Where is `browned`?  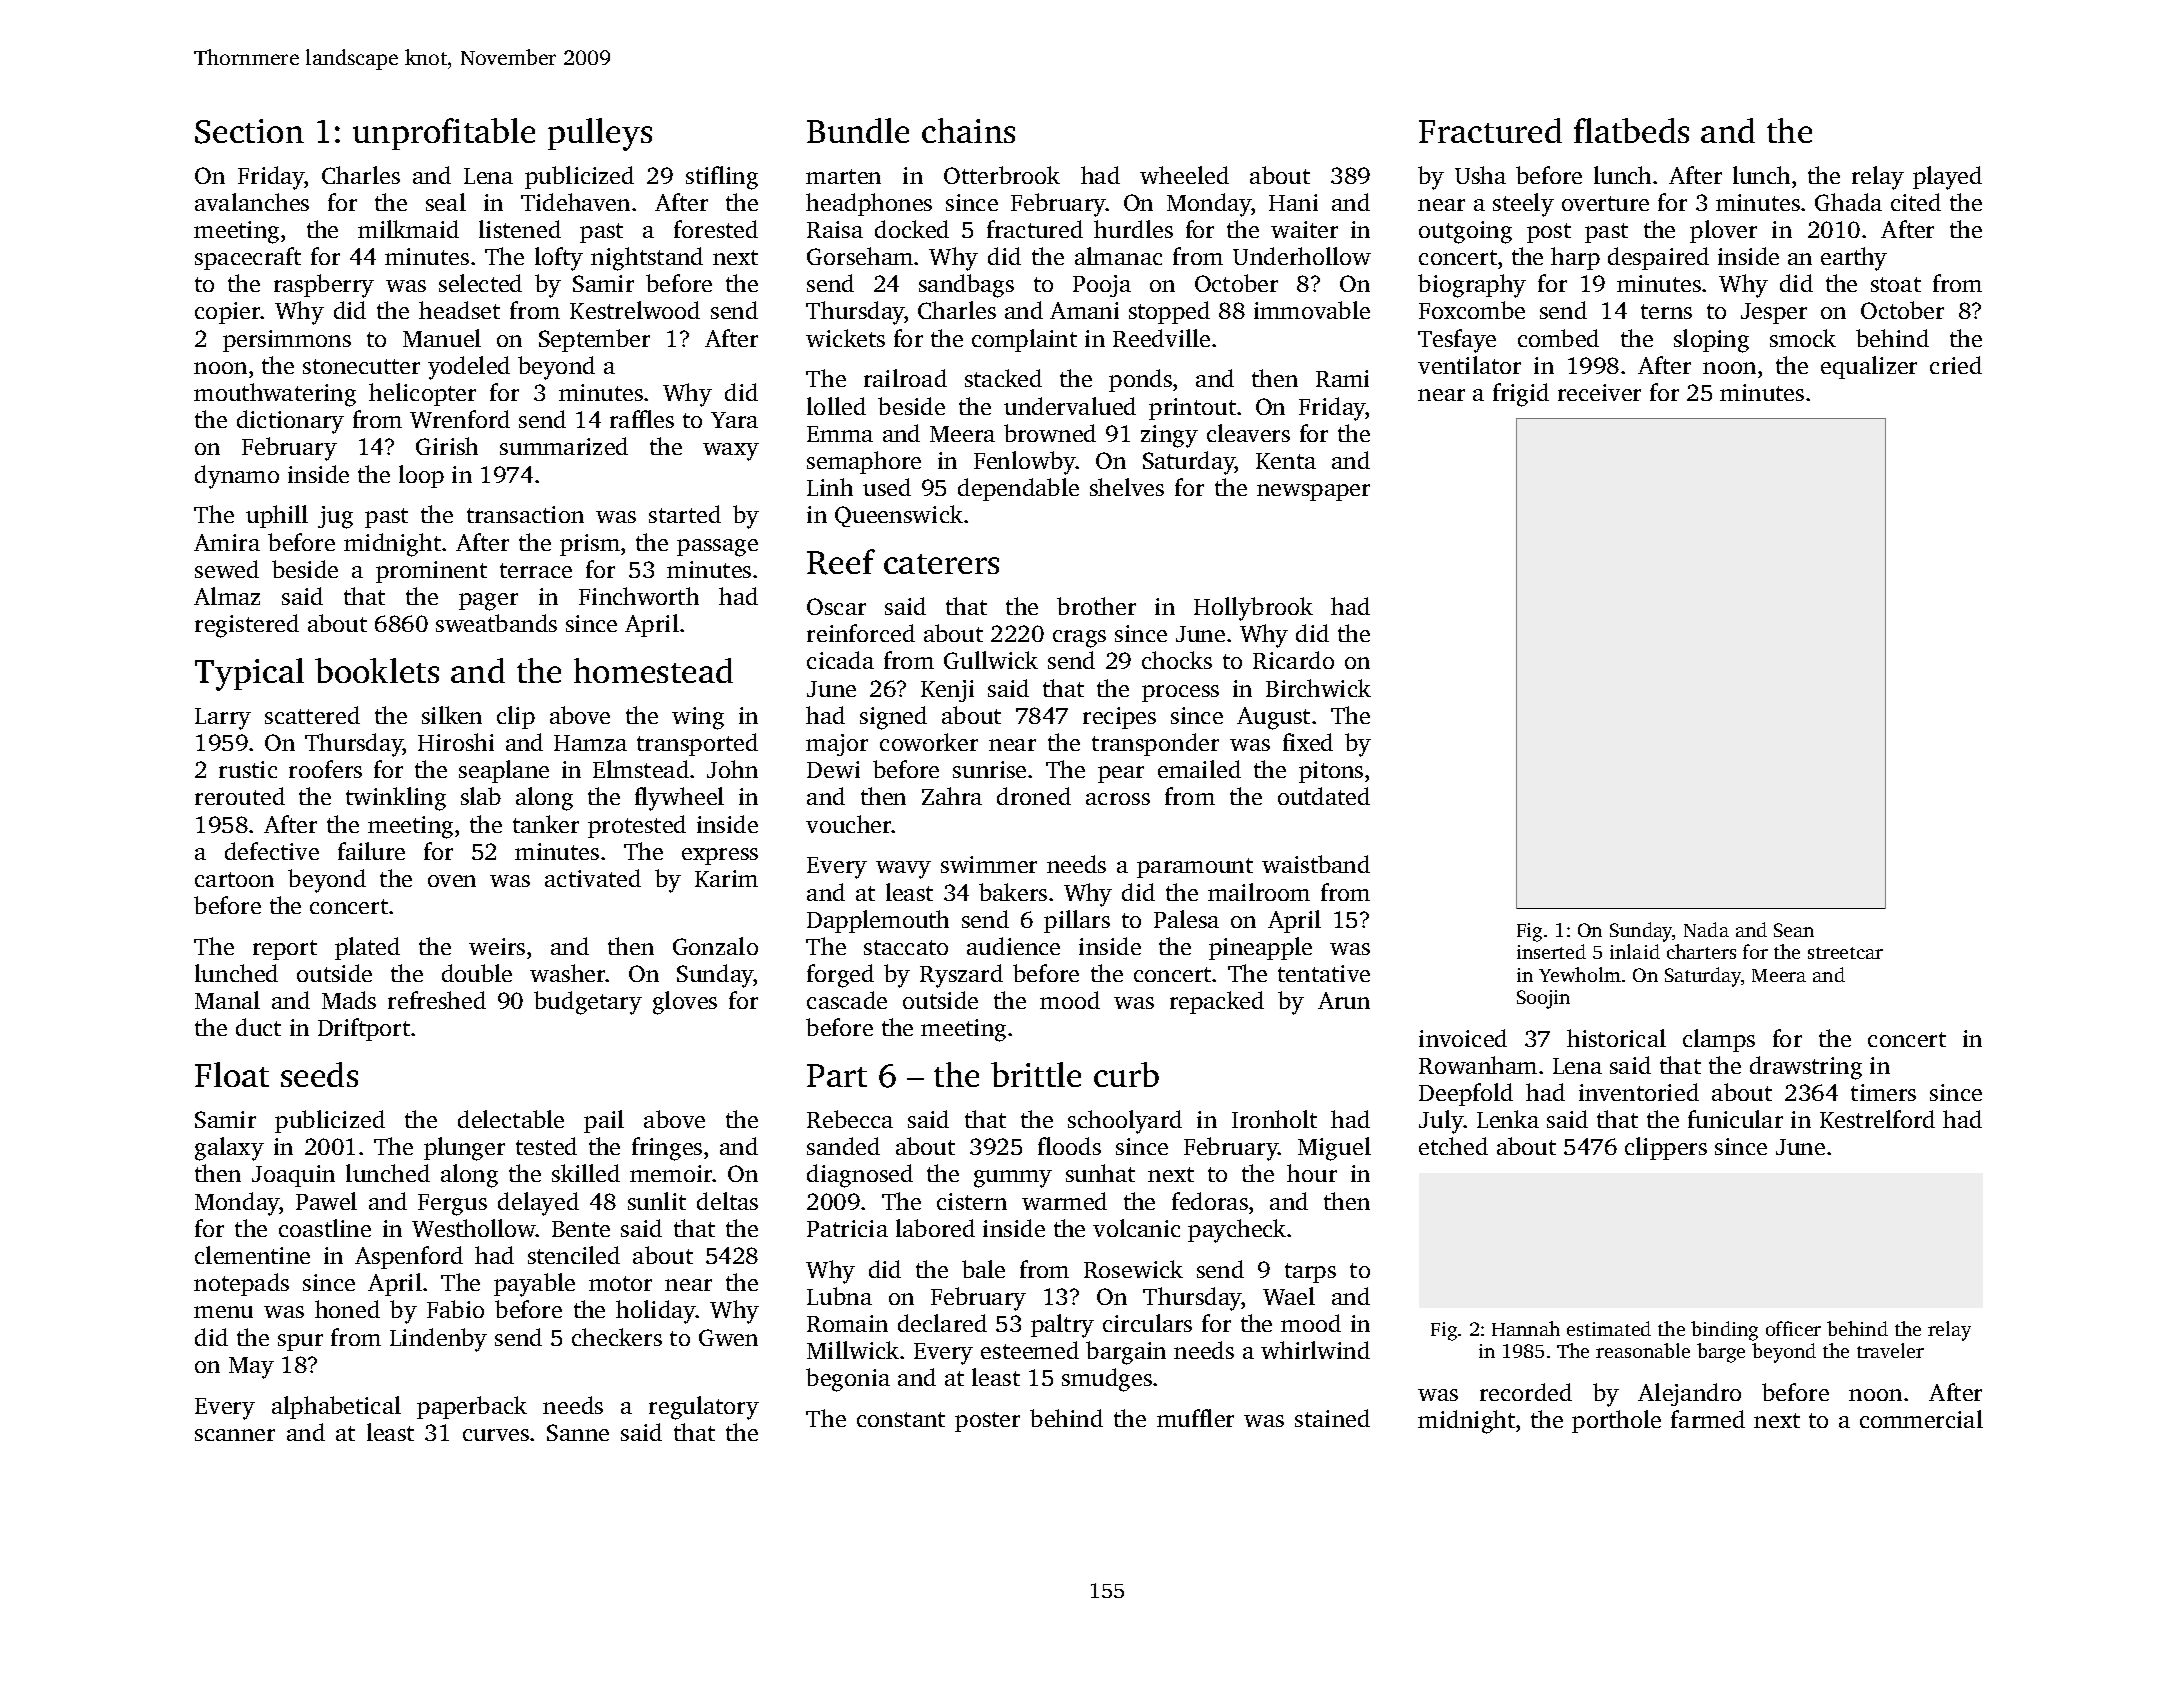 browned is located at coordinates (1050, 433).
